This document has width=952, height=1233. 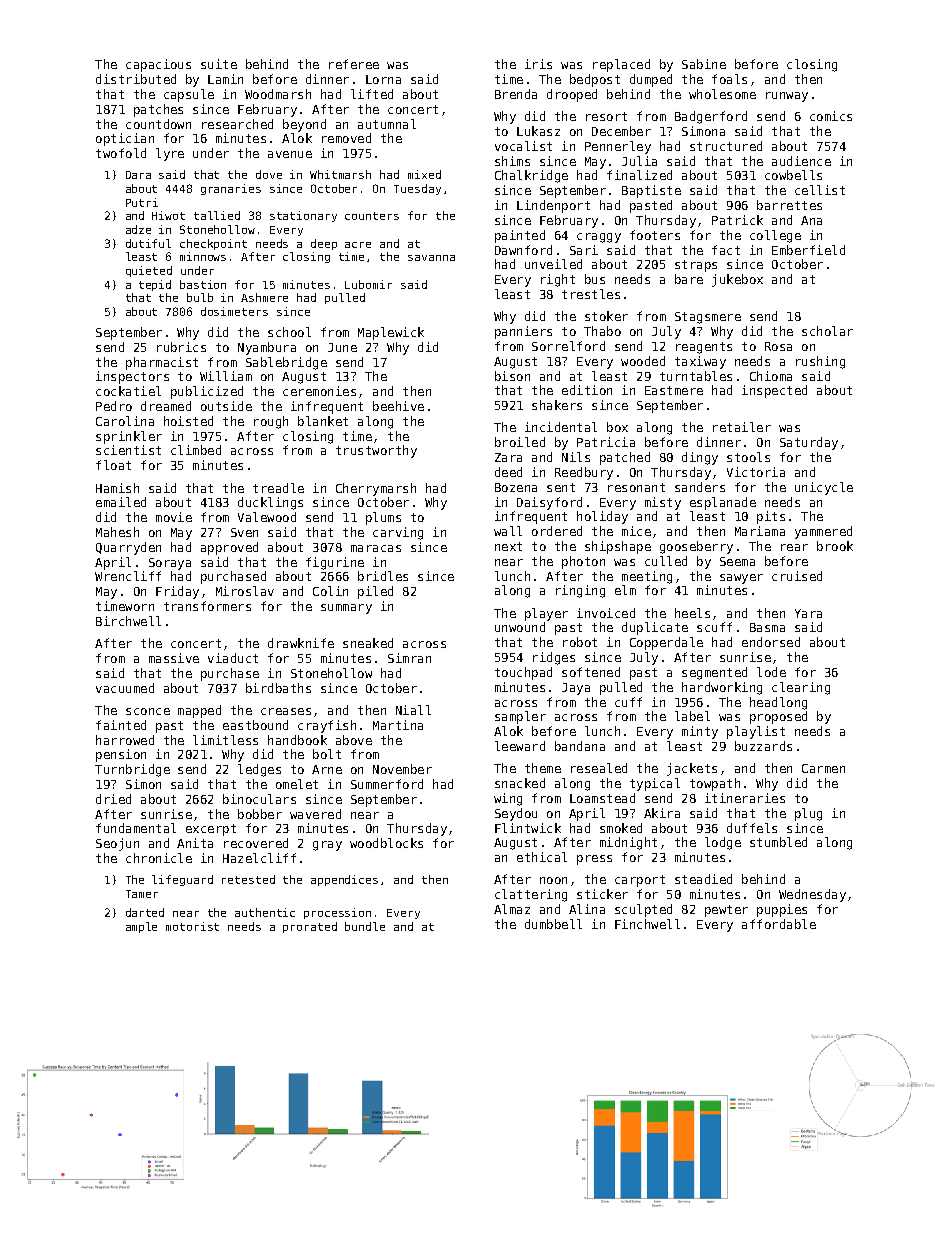 I want to click on viaduct, so click(x=233, y=658).
